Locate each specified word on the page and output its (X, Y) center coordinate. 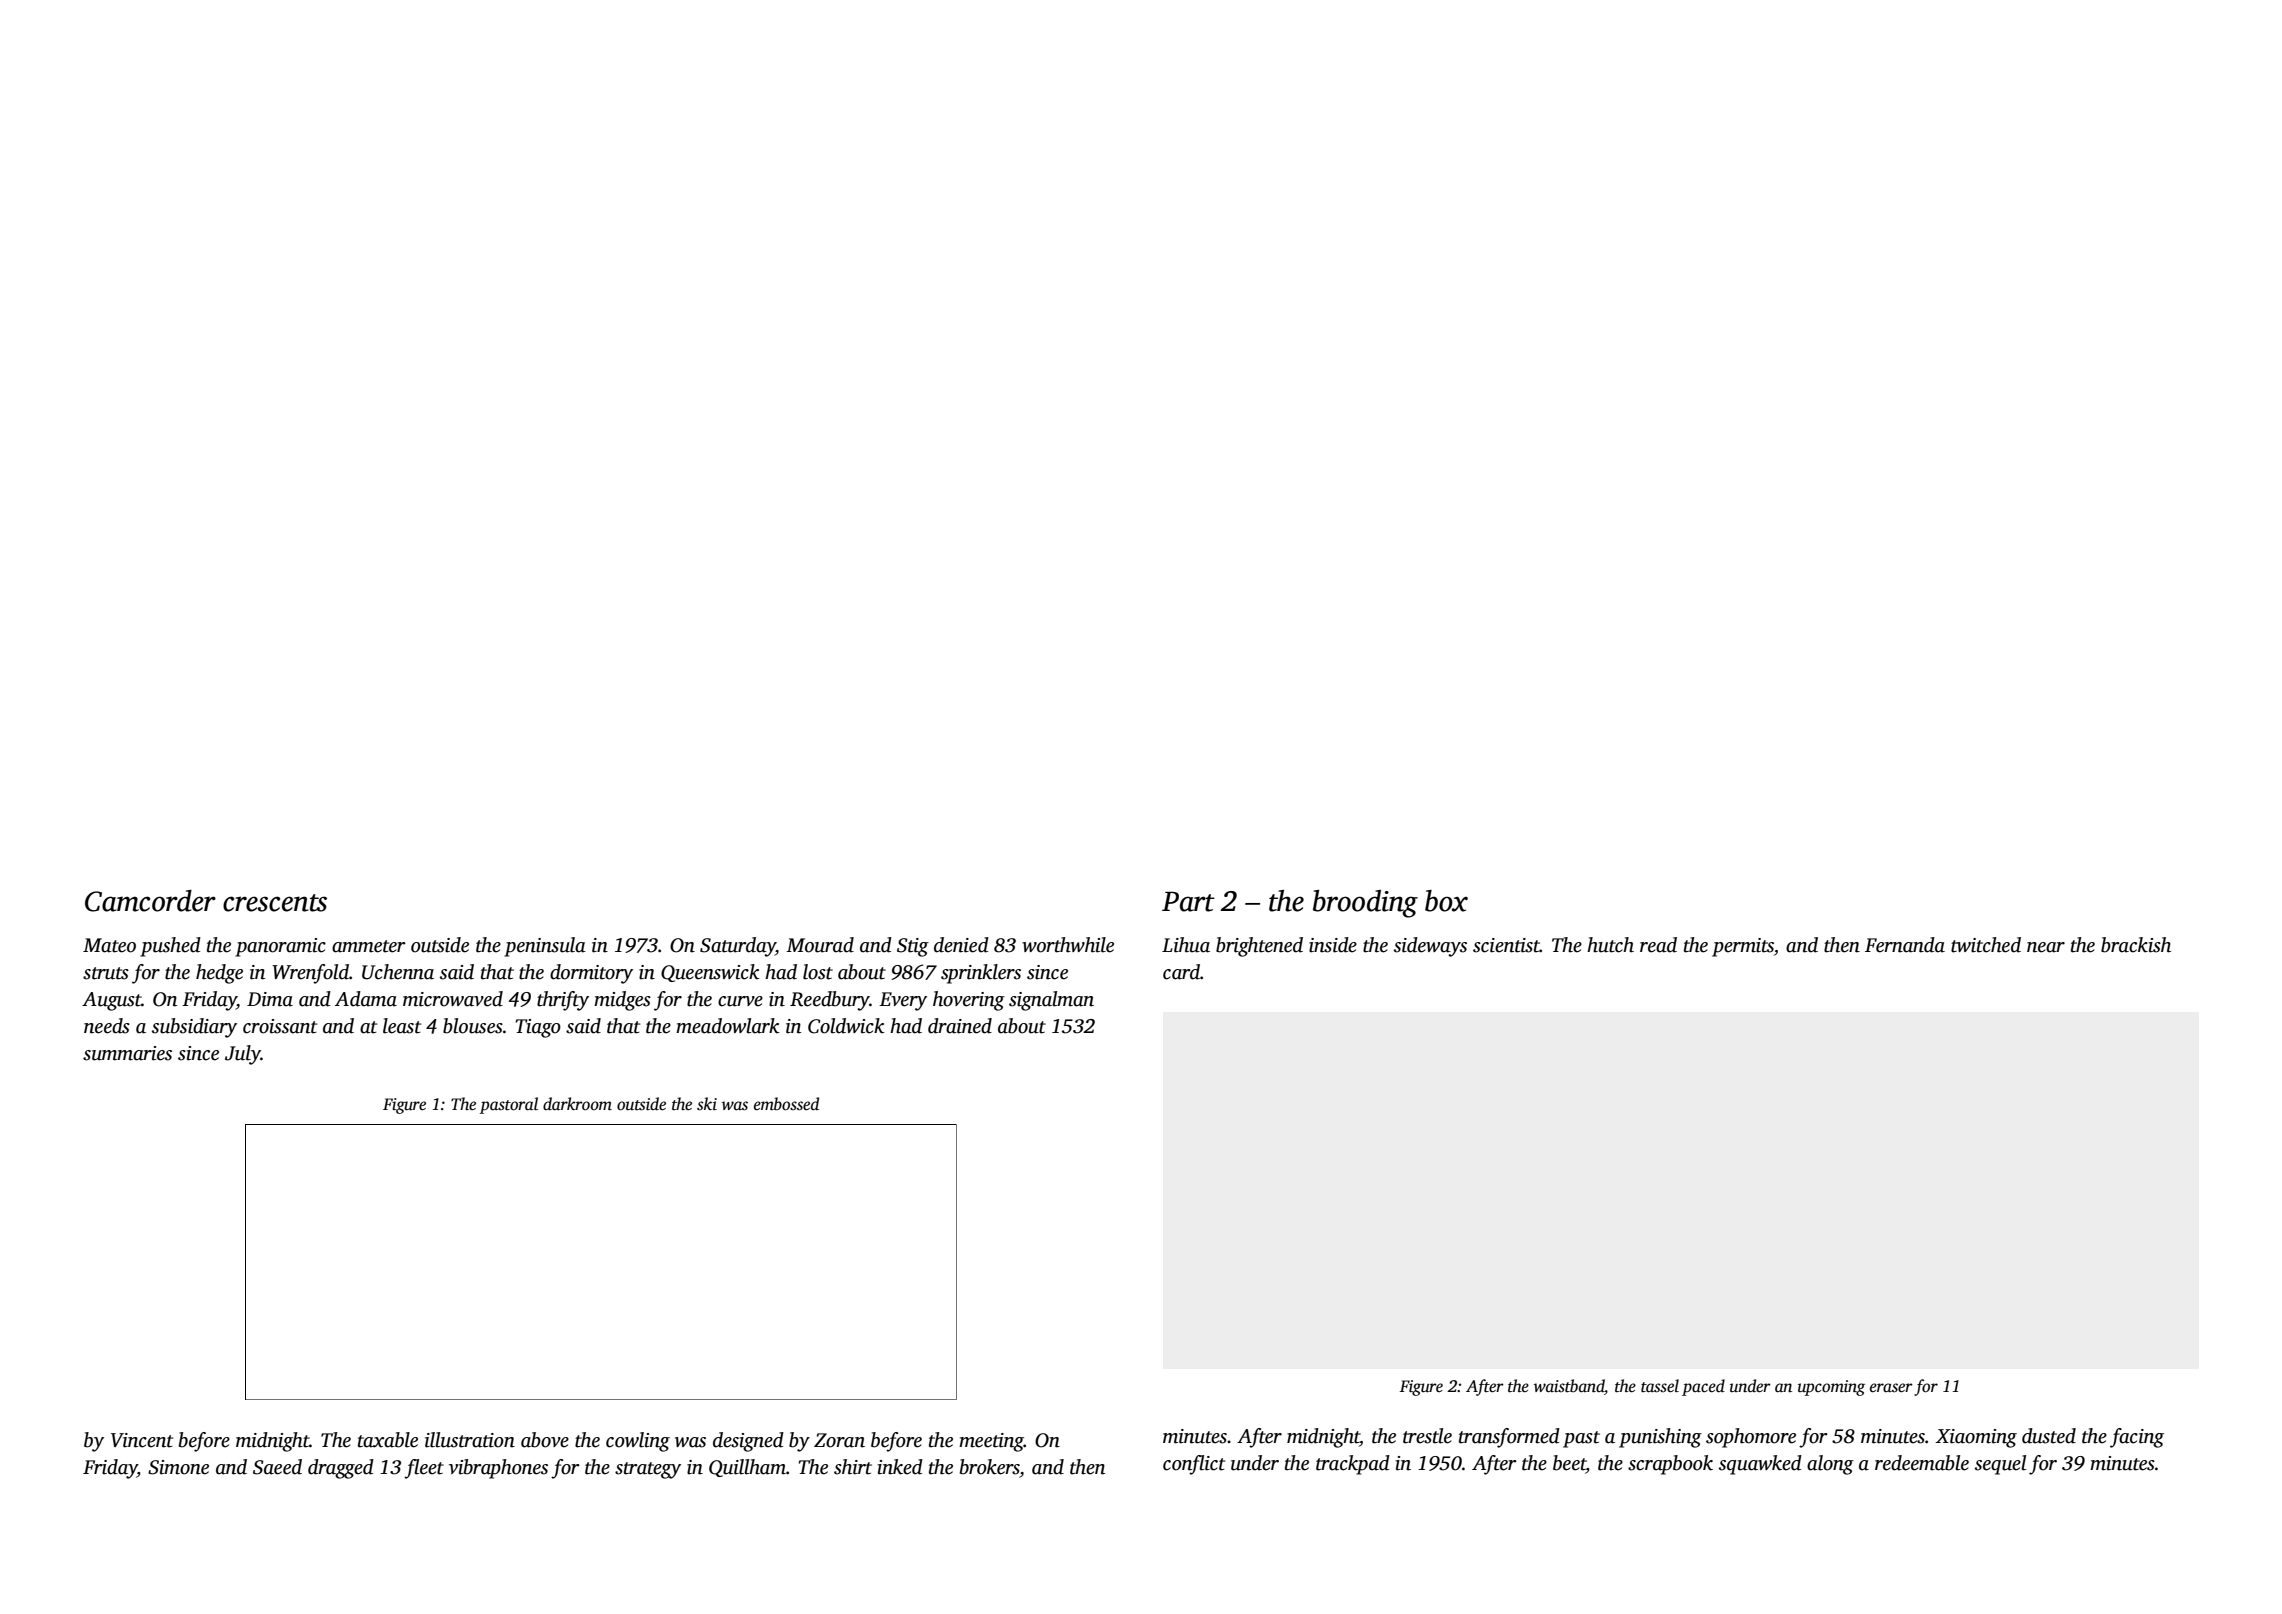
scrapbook (1670, 1465)
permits (1743, 947)
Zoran (839, 1440)
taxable (388, 1440)
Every (903, 1001)
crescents (275, 903)
